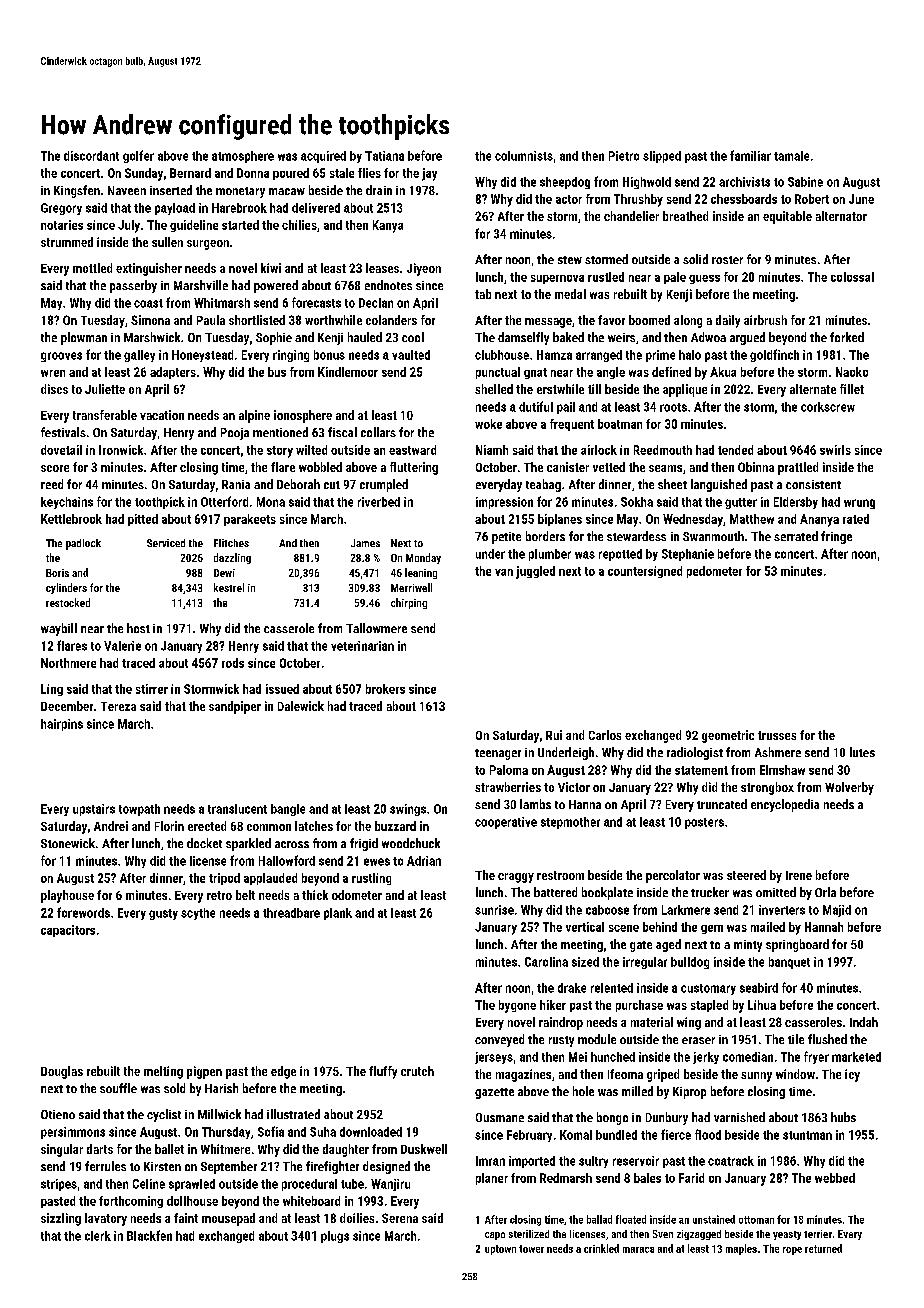 The height and width of the page is (1308, 924). What do you see at coordinates (569, 199) in the page?
I see `actor` at bounding box center [569, 199].
